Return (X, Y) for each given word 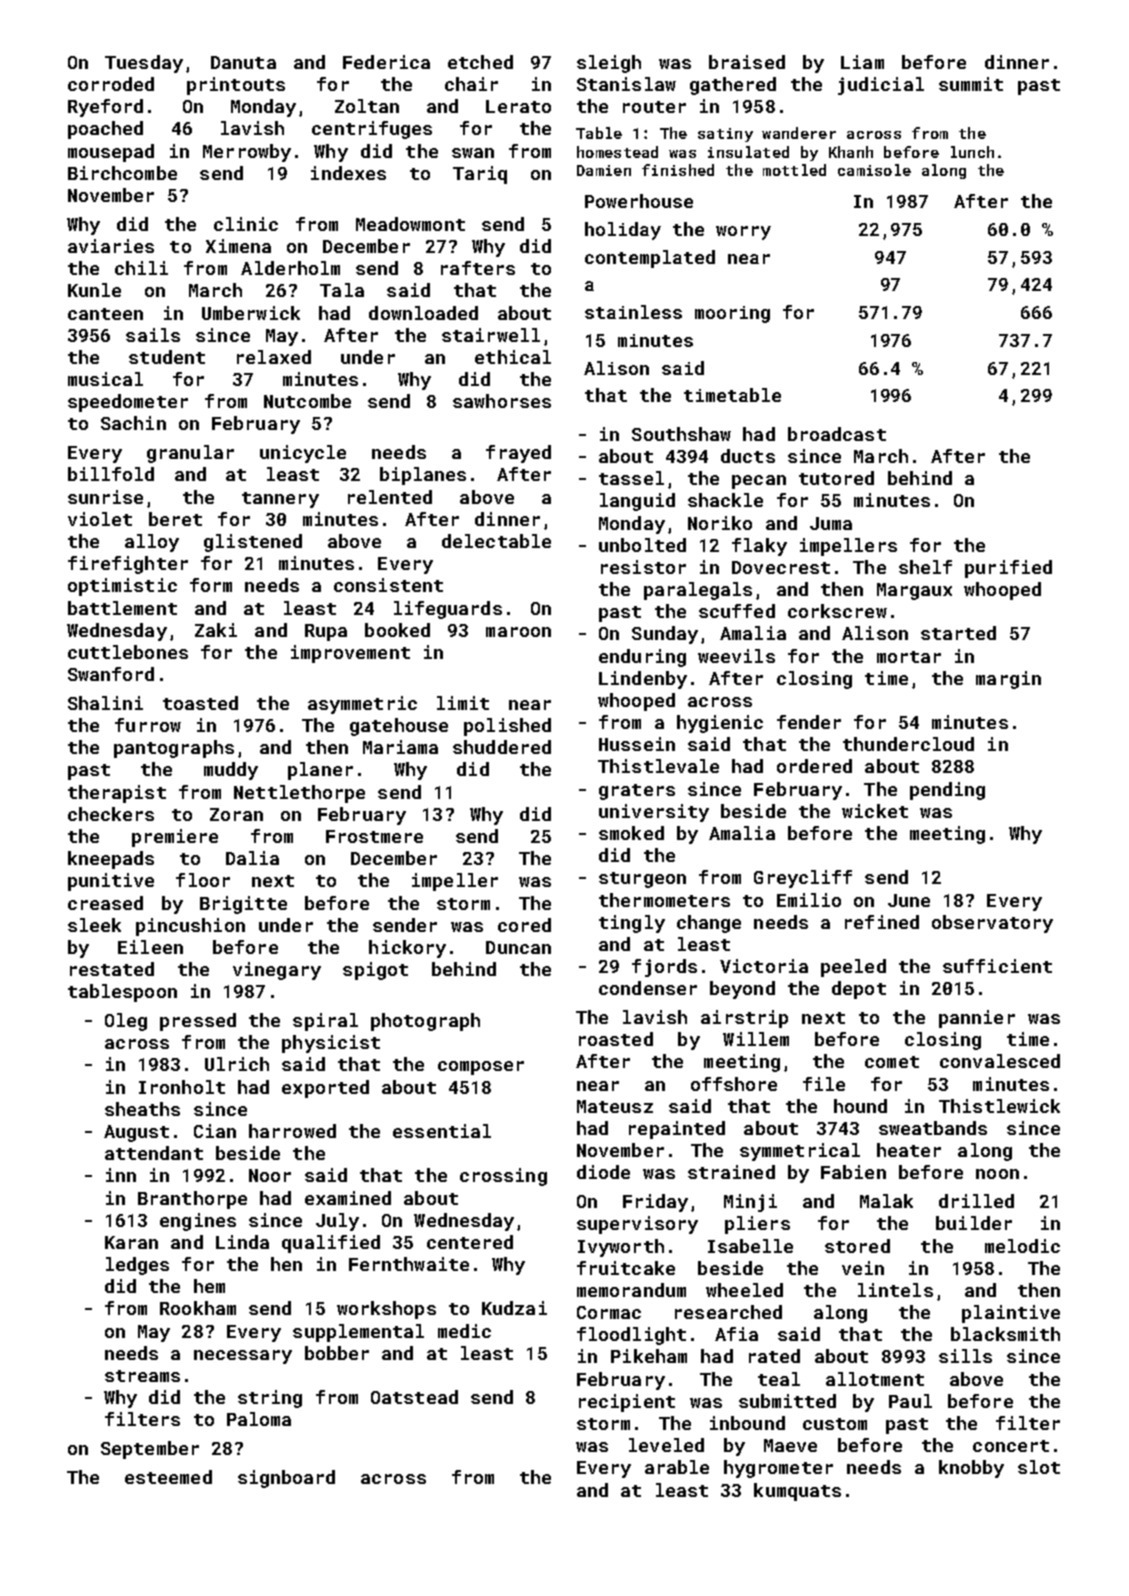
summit (971, 84)
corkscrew (837, 611)
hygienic (720, 724)
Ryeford (105, 108)
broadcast (837, 434)
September (150, 1450)
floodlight (631, 1336)
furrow (148, 725)
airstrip (744, 1019)
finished (678, 170)
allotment (875, 1379)
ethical (513, 357)
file (824, 1084)
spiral (325, 1022)
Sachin (133, 423)
